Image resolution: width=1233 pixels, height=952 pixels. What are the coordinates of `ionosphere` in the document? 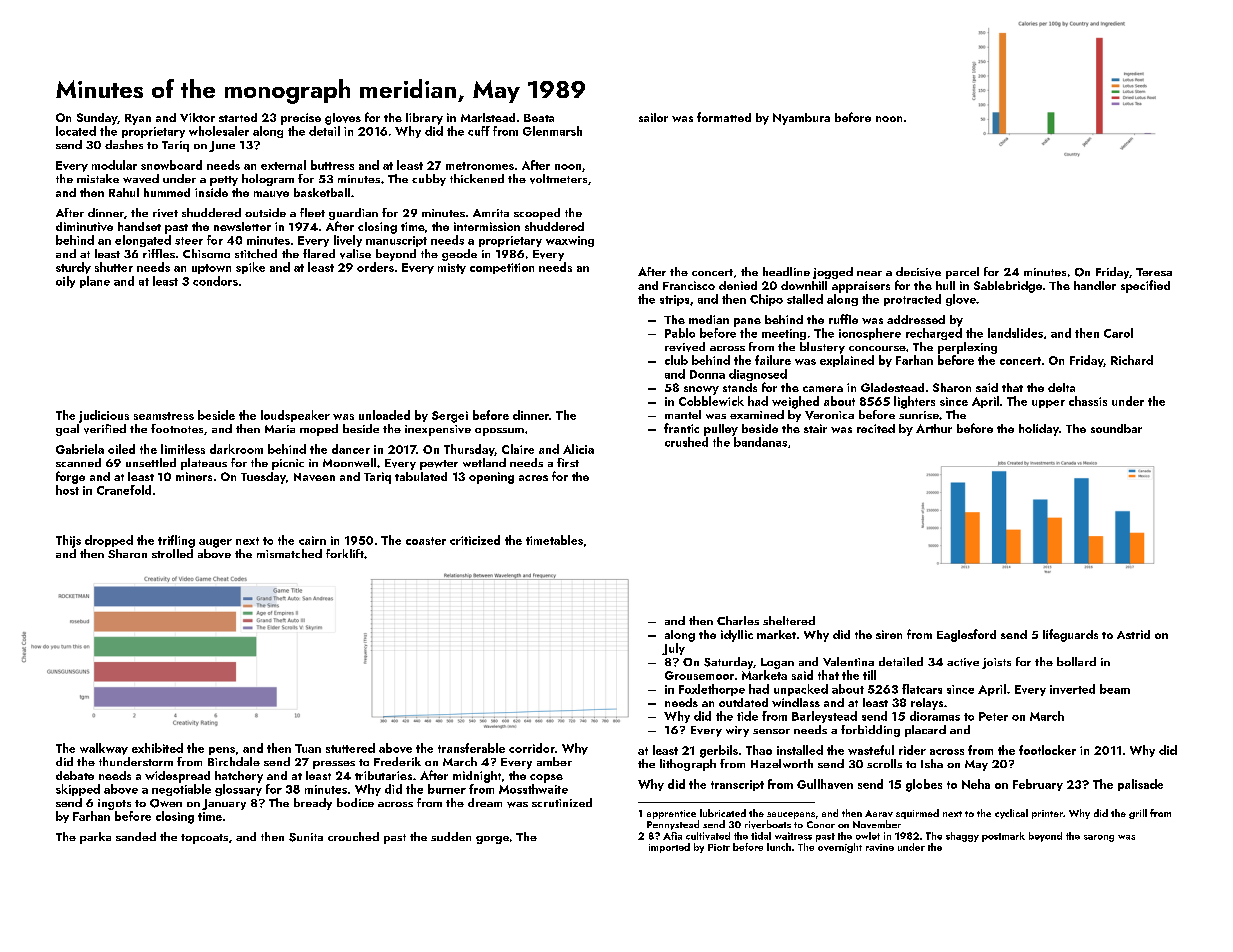 It's located at (870, 334).
